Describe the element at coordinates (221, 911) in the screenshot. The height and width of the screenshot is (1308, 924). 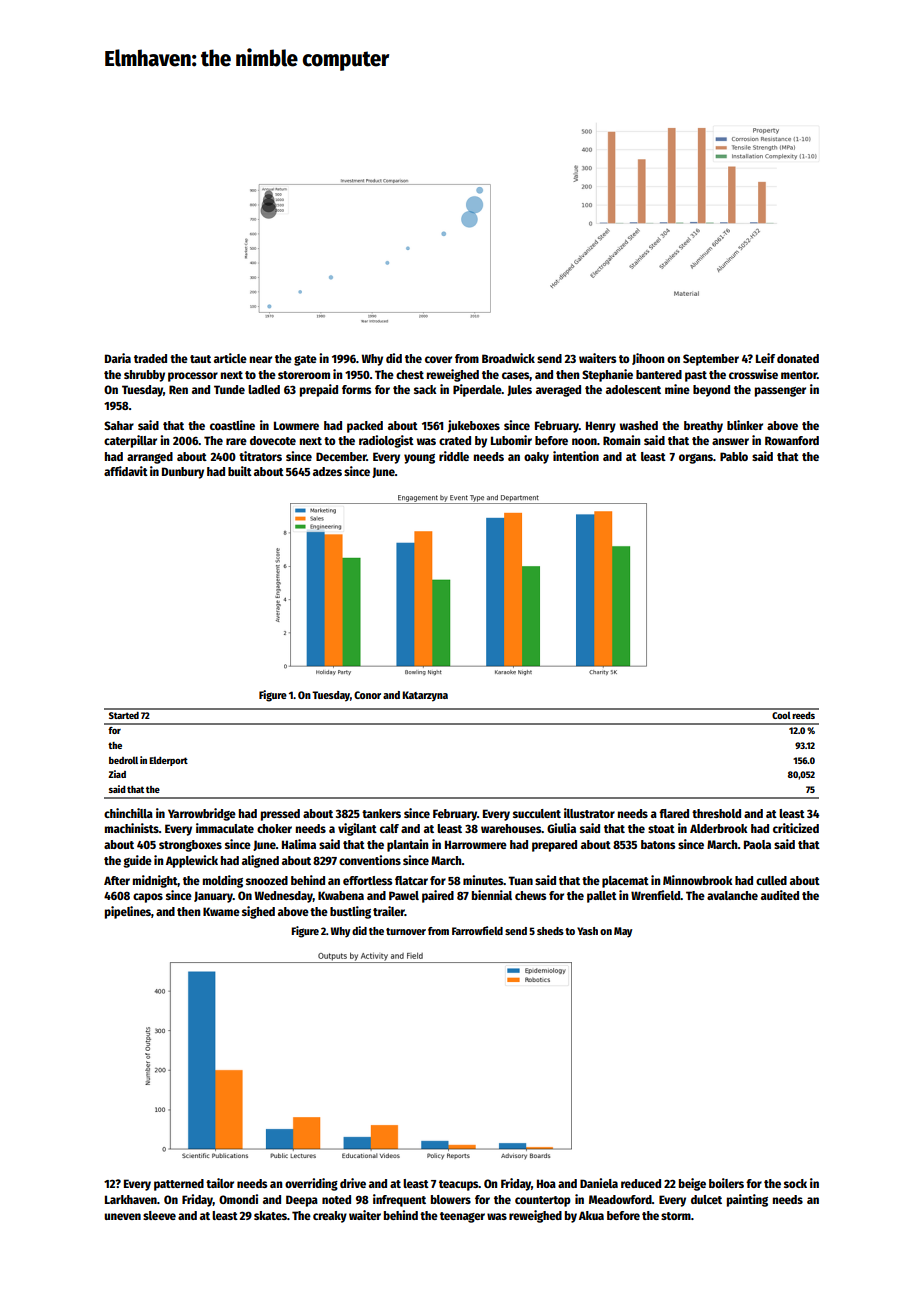
I see `Kwame` at that location.
